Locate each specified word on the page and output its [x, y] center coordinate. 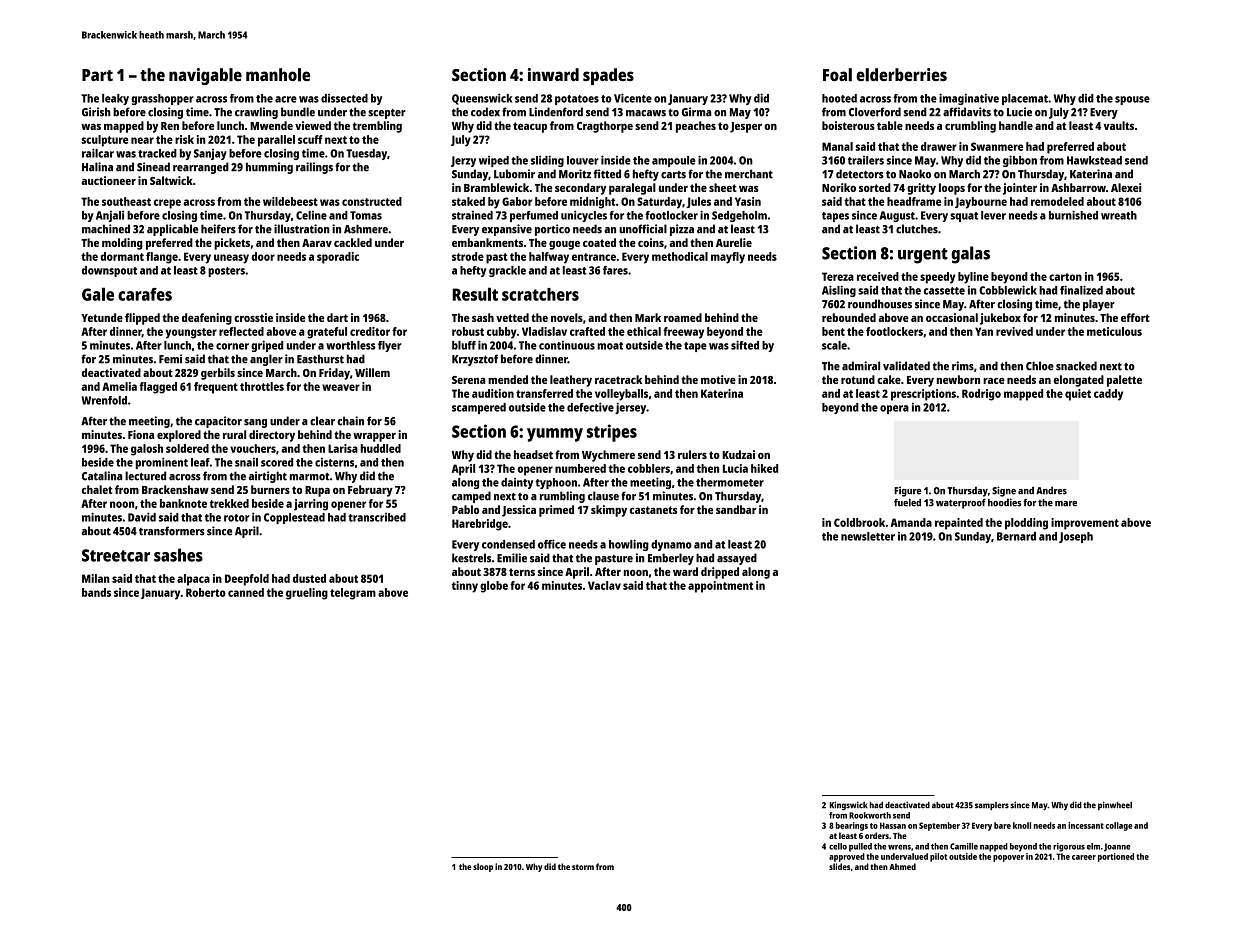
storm [583, 867]
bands [96, 592]
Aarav [317, 243]
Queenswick [482, 99]
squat [964, 217]
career [1084, 857]
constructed [372, 201]
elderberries [901, 75]
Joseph [1076, 537]
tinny [465, 587]
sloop [483, 867]
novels [567, 317]
